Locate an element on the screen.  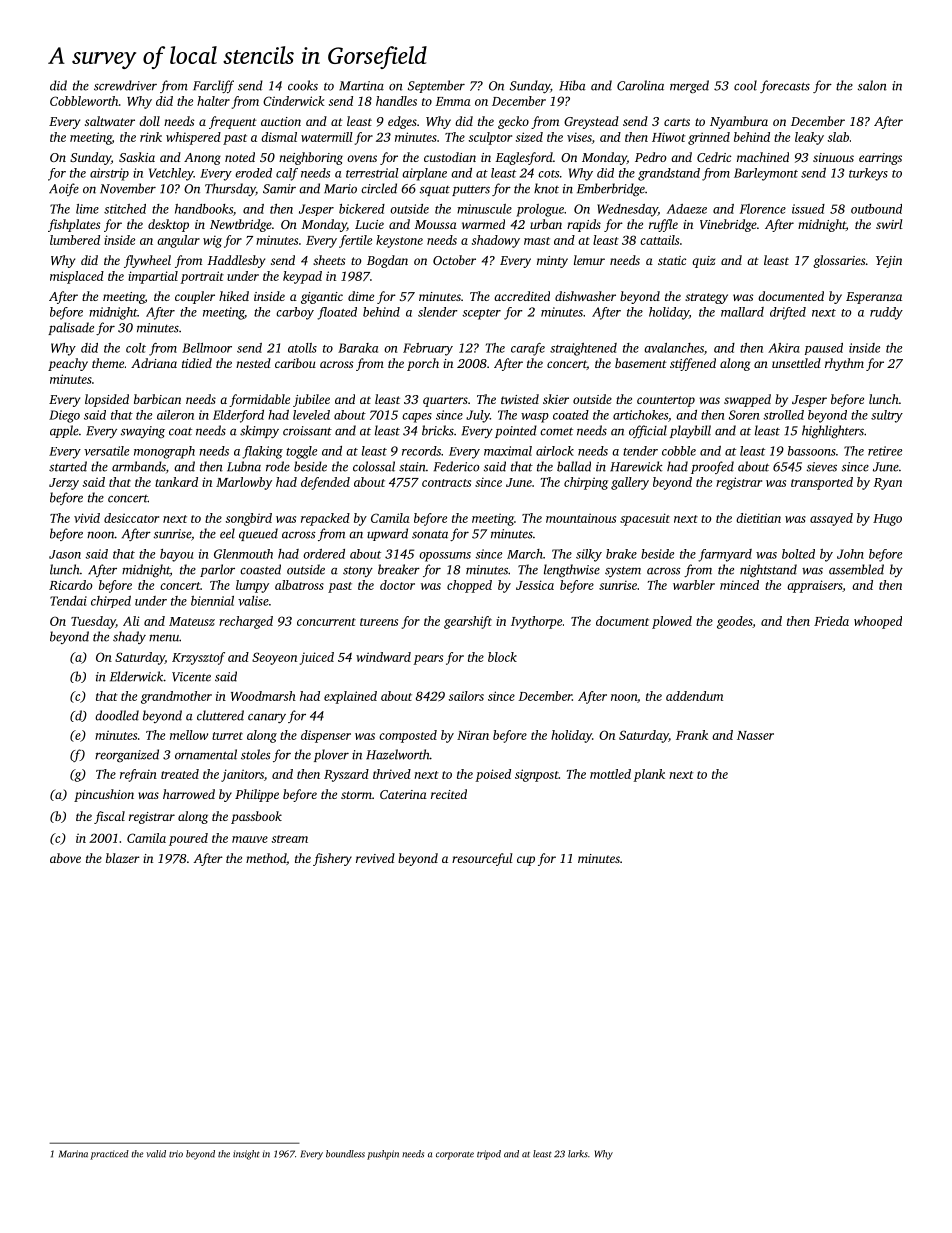
boundless is located at coordinates (345, 1154).
